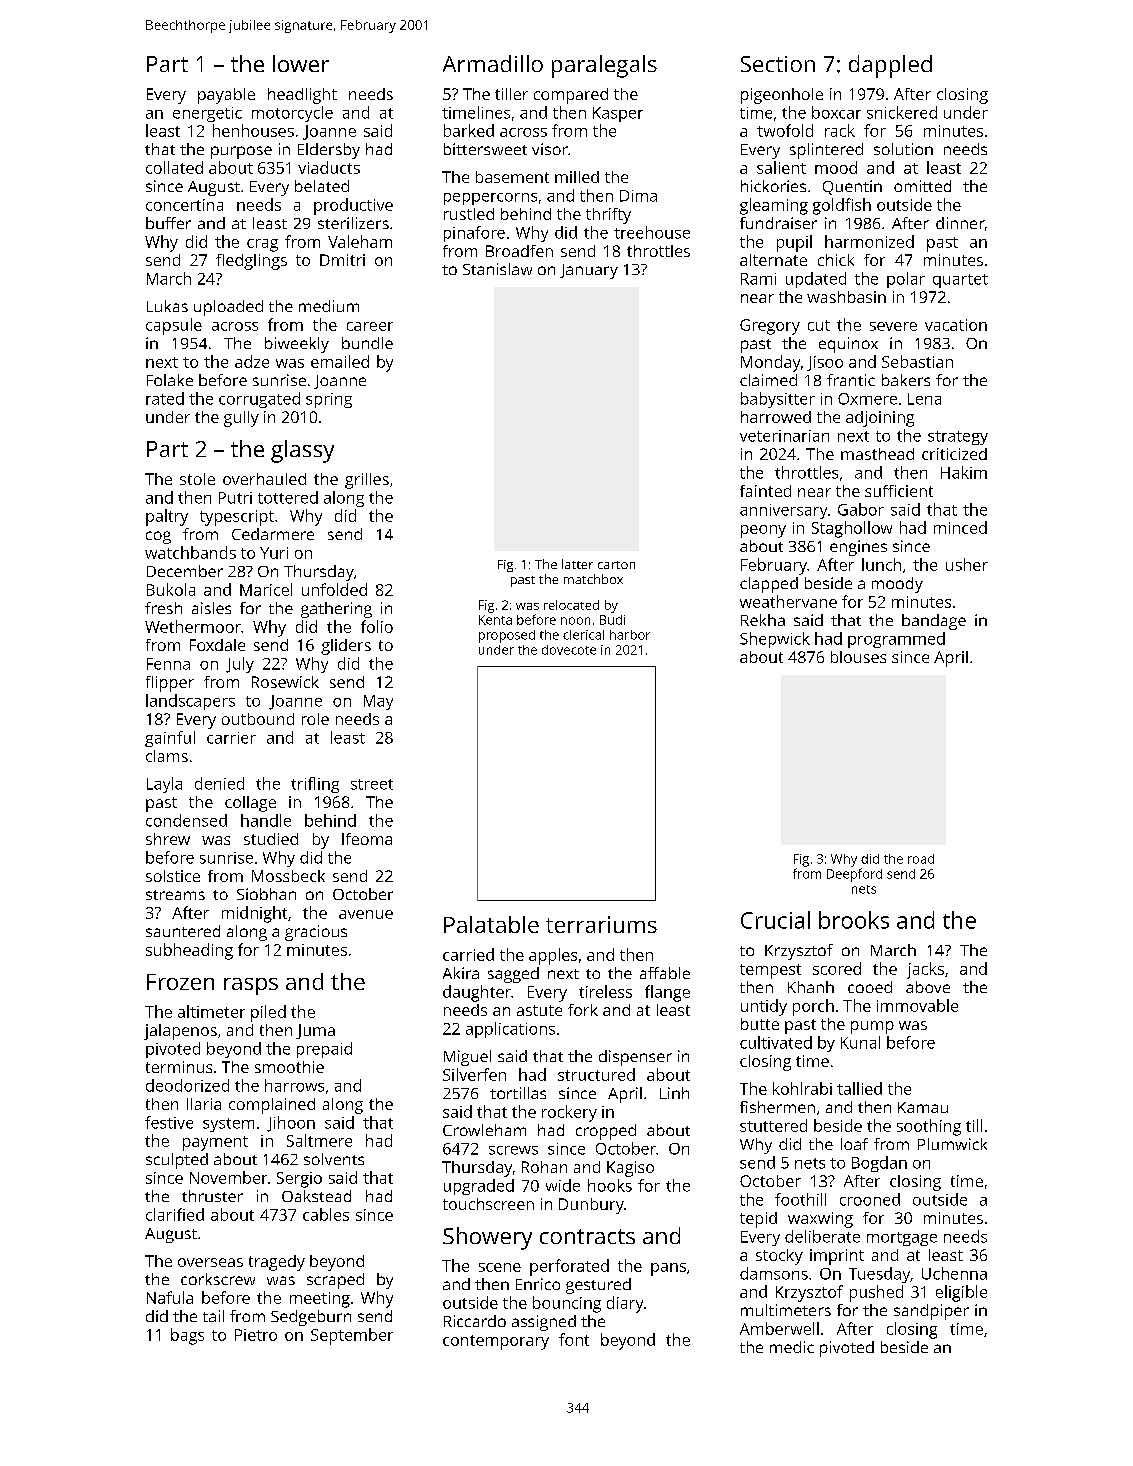  I want to click on dappled, so click(890, 66).
